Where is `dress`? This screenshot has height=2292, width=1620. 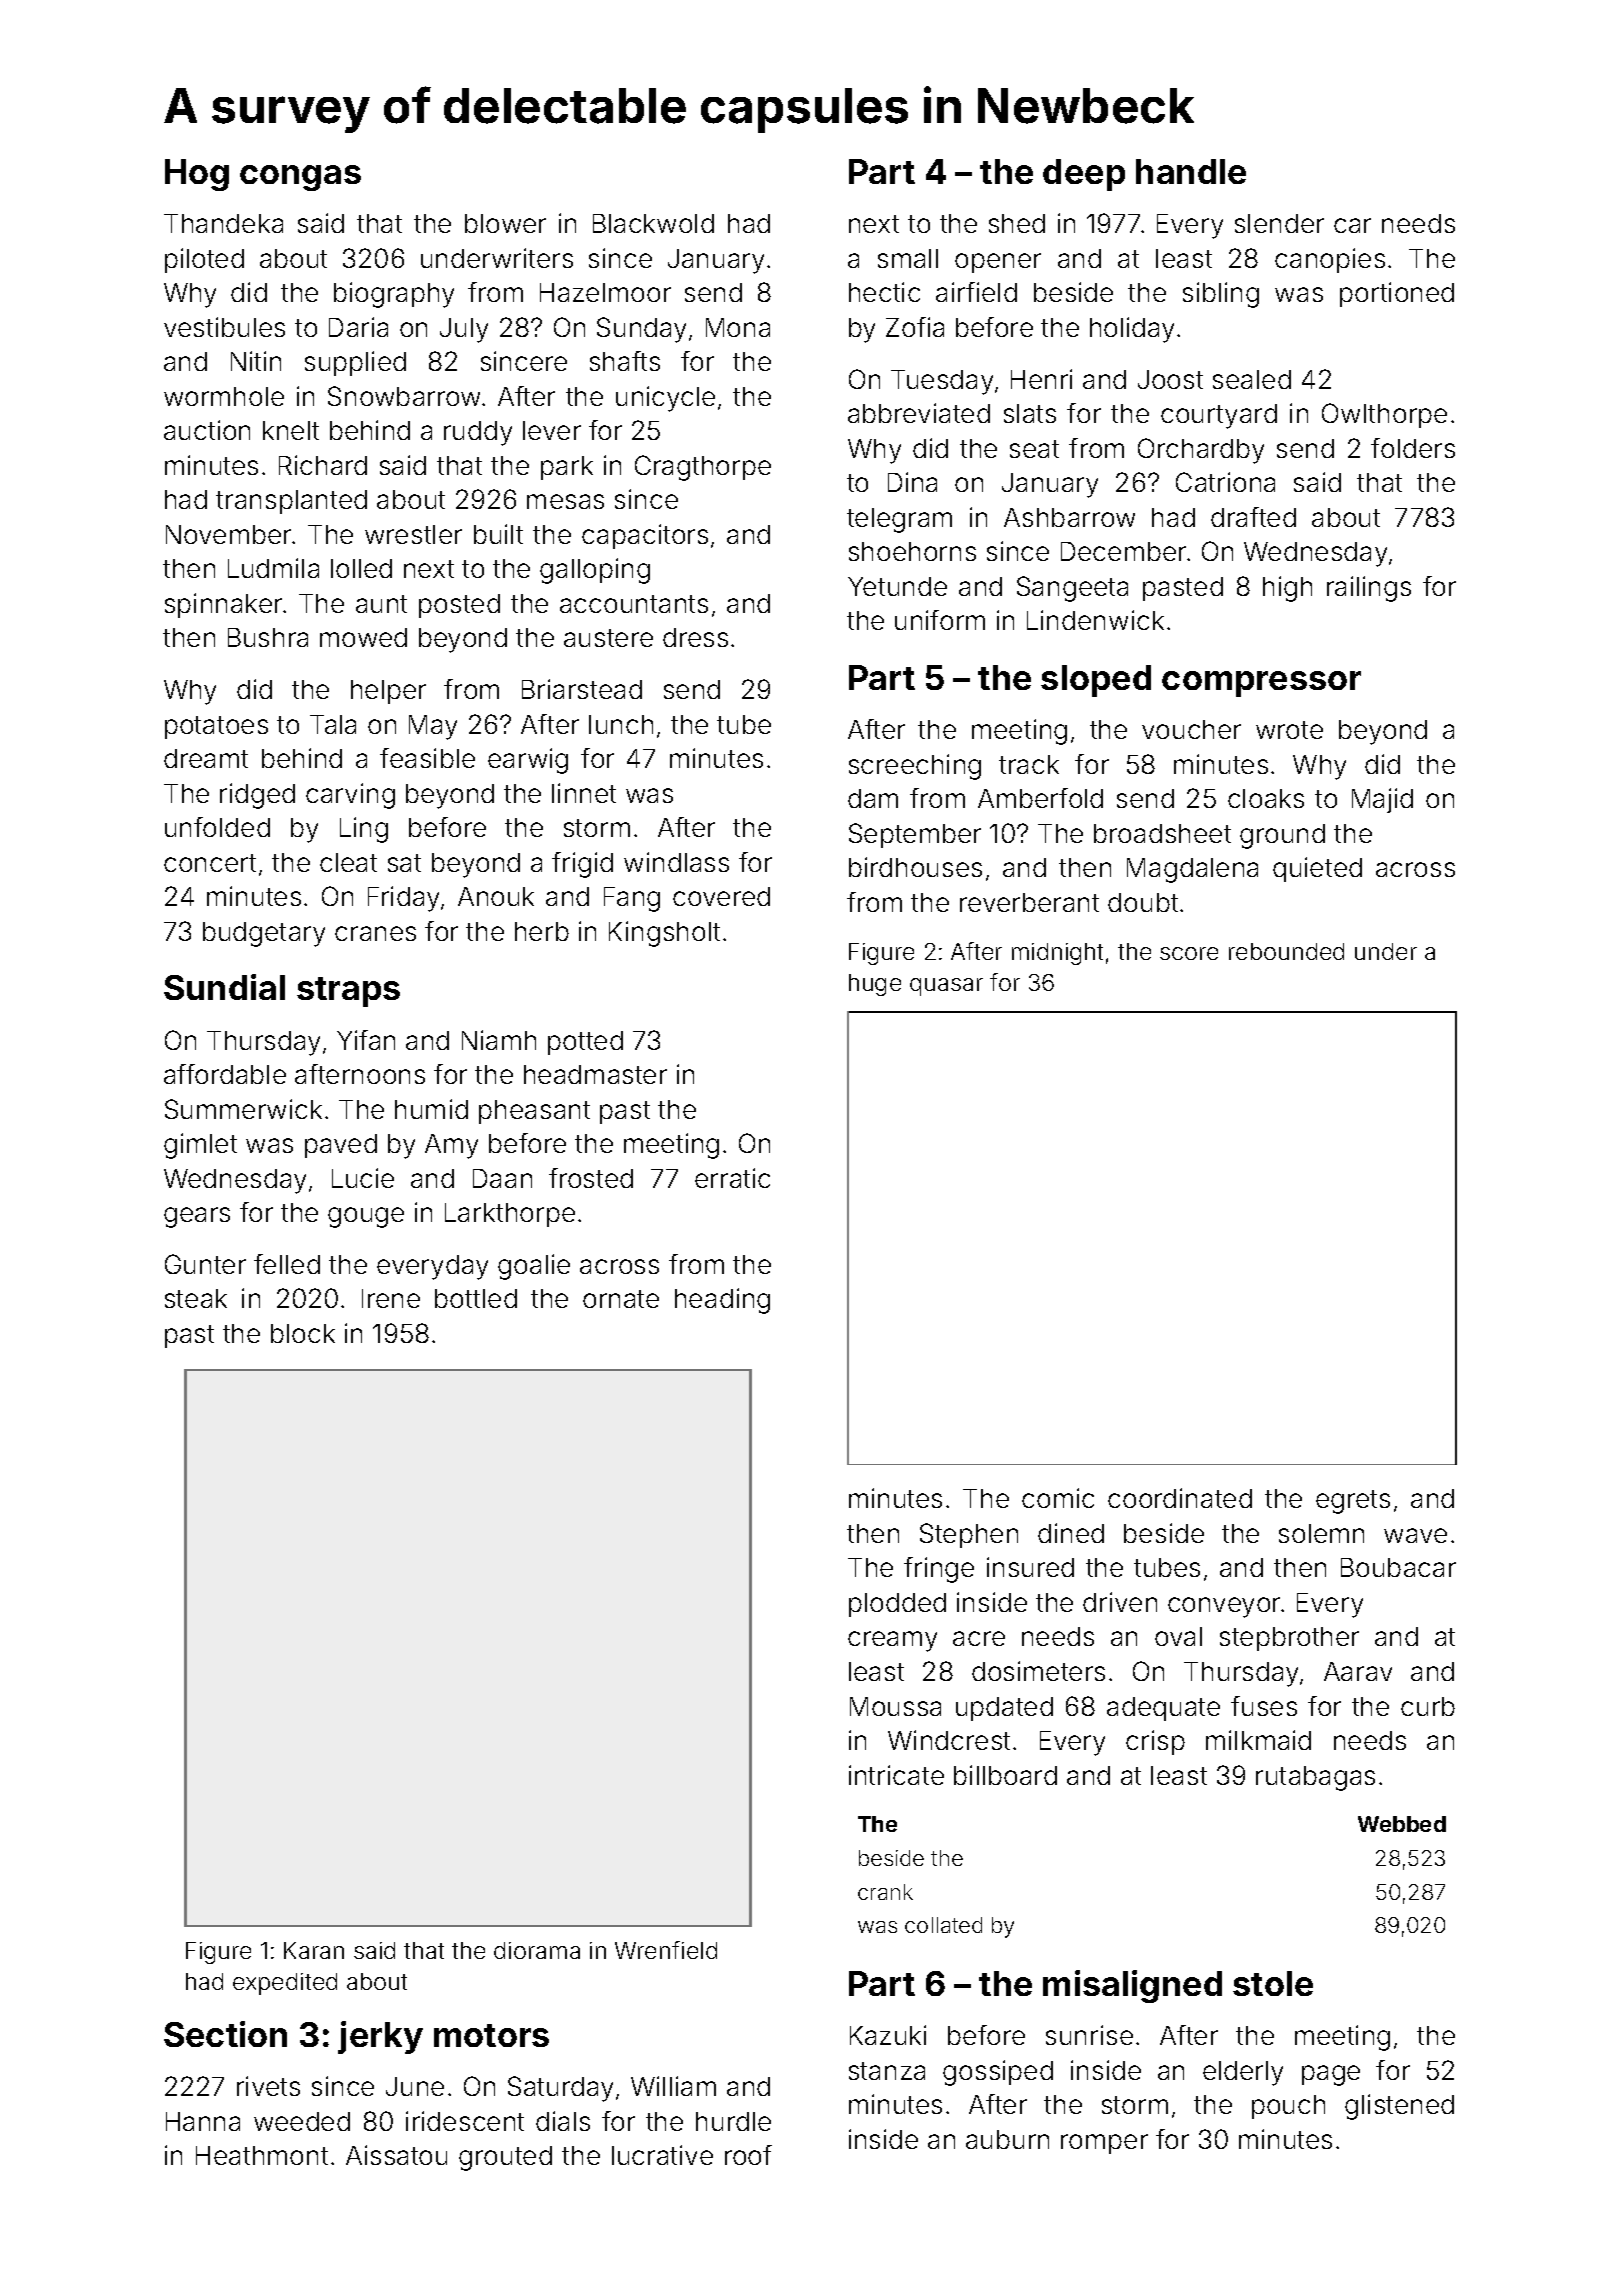 dress is located at coordinates (695, 637).
